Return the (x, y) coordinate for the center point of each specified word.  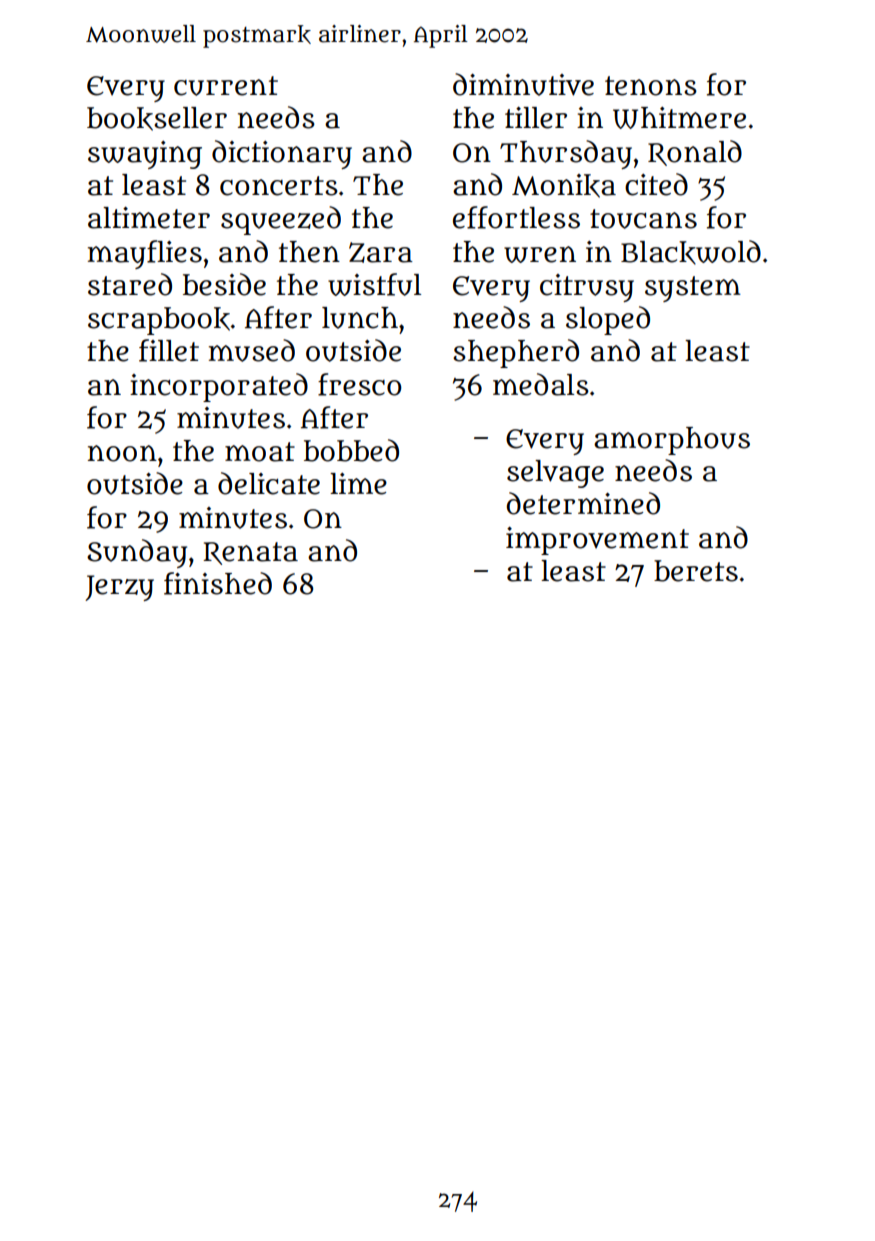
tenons (651, 86)
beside (224, 284)
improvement (597, 541)
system (693, 289)
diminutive (523, 84)
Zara (381, 252)
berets (696, 571)
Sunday (137, 553)
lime (358, 484)
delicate (269, 483)
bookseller (157, 119)
